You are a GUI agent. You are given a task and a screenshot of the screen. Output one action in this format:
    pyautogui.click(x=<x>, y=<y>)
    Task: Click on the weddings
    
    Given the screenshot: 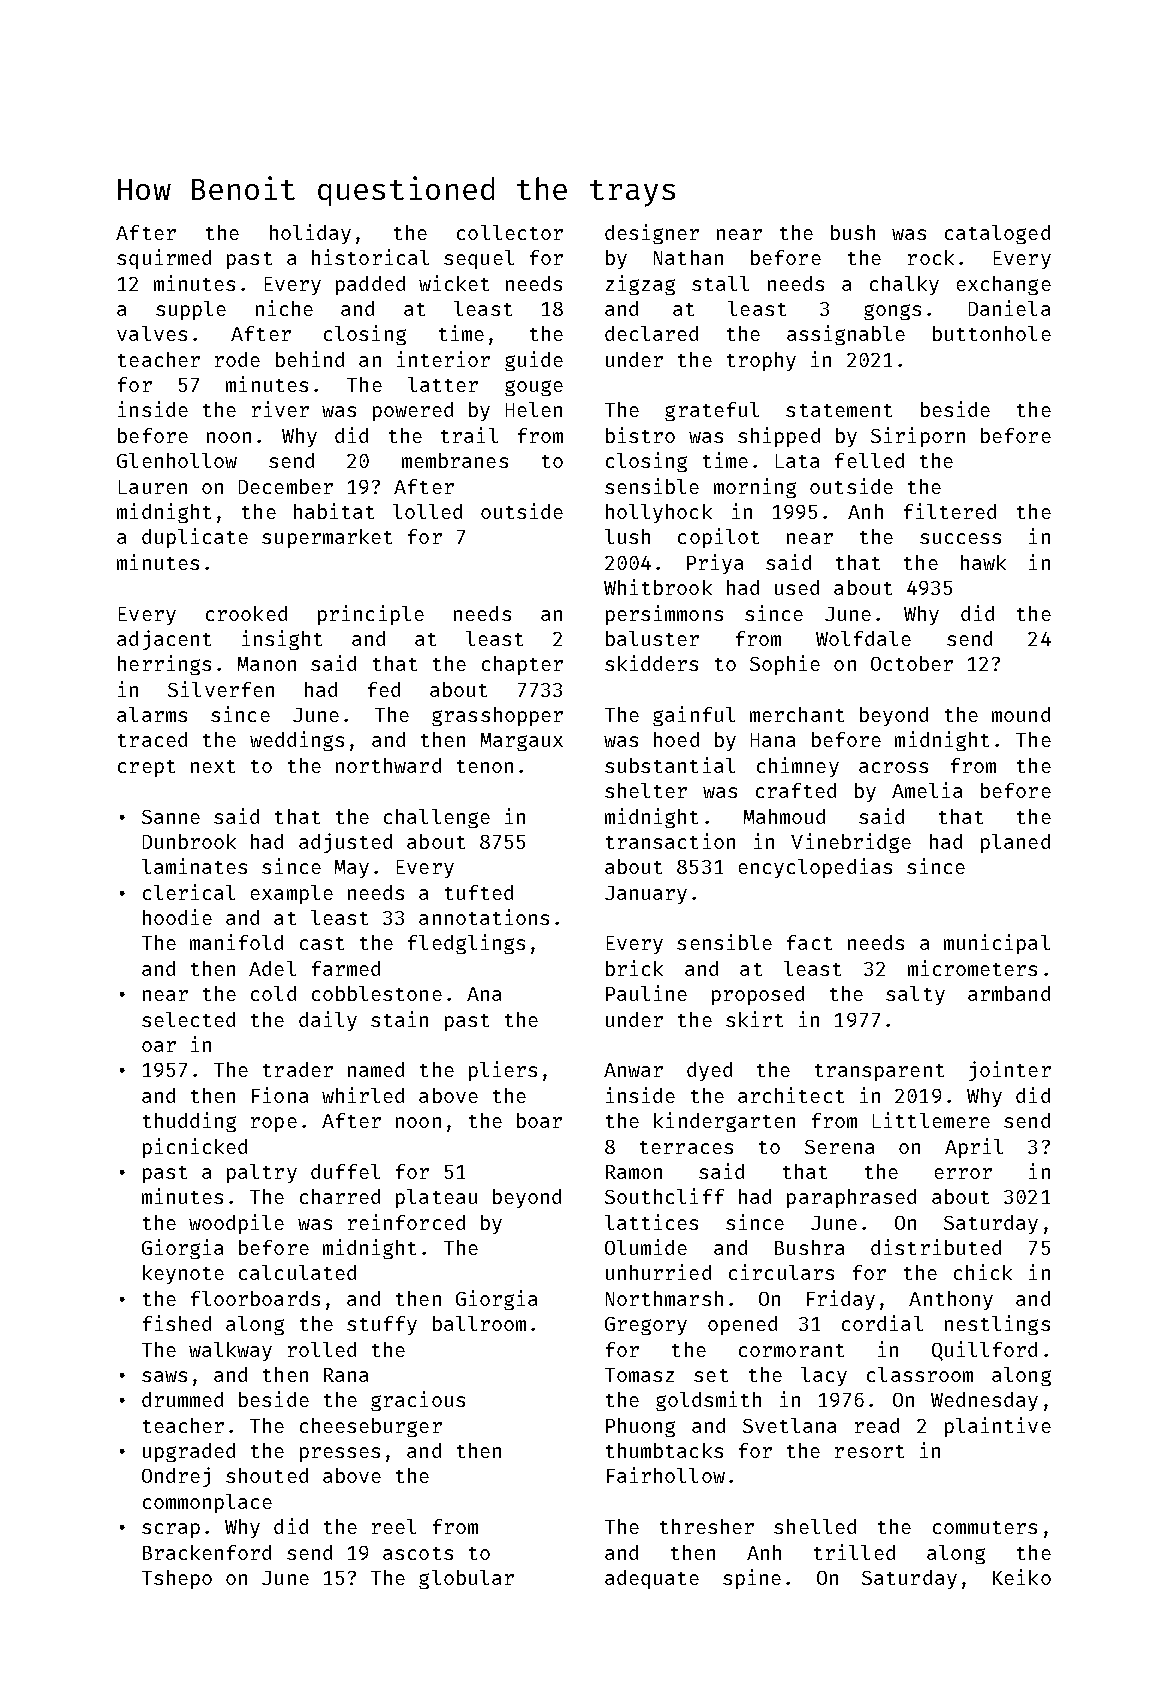 What is the action you would take?
    pyautogui.click(x=297, y=741)
